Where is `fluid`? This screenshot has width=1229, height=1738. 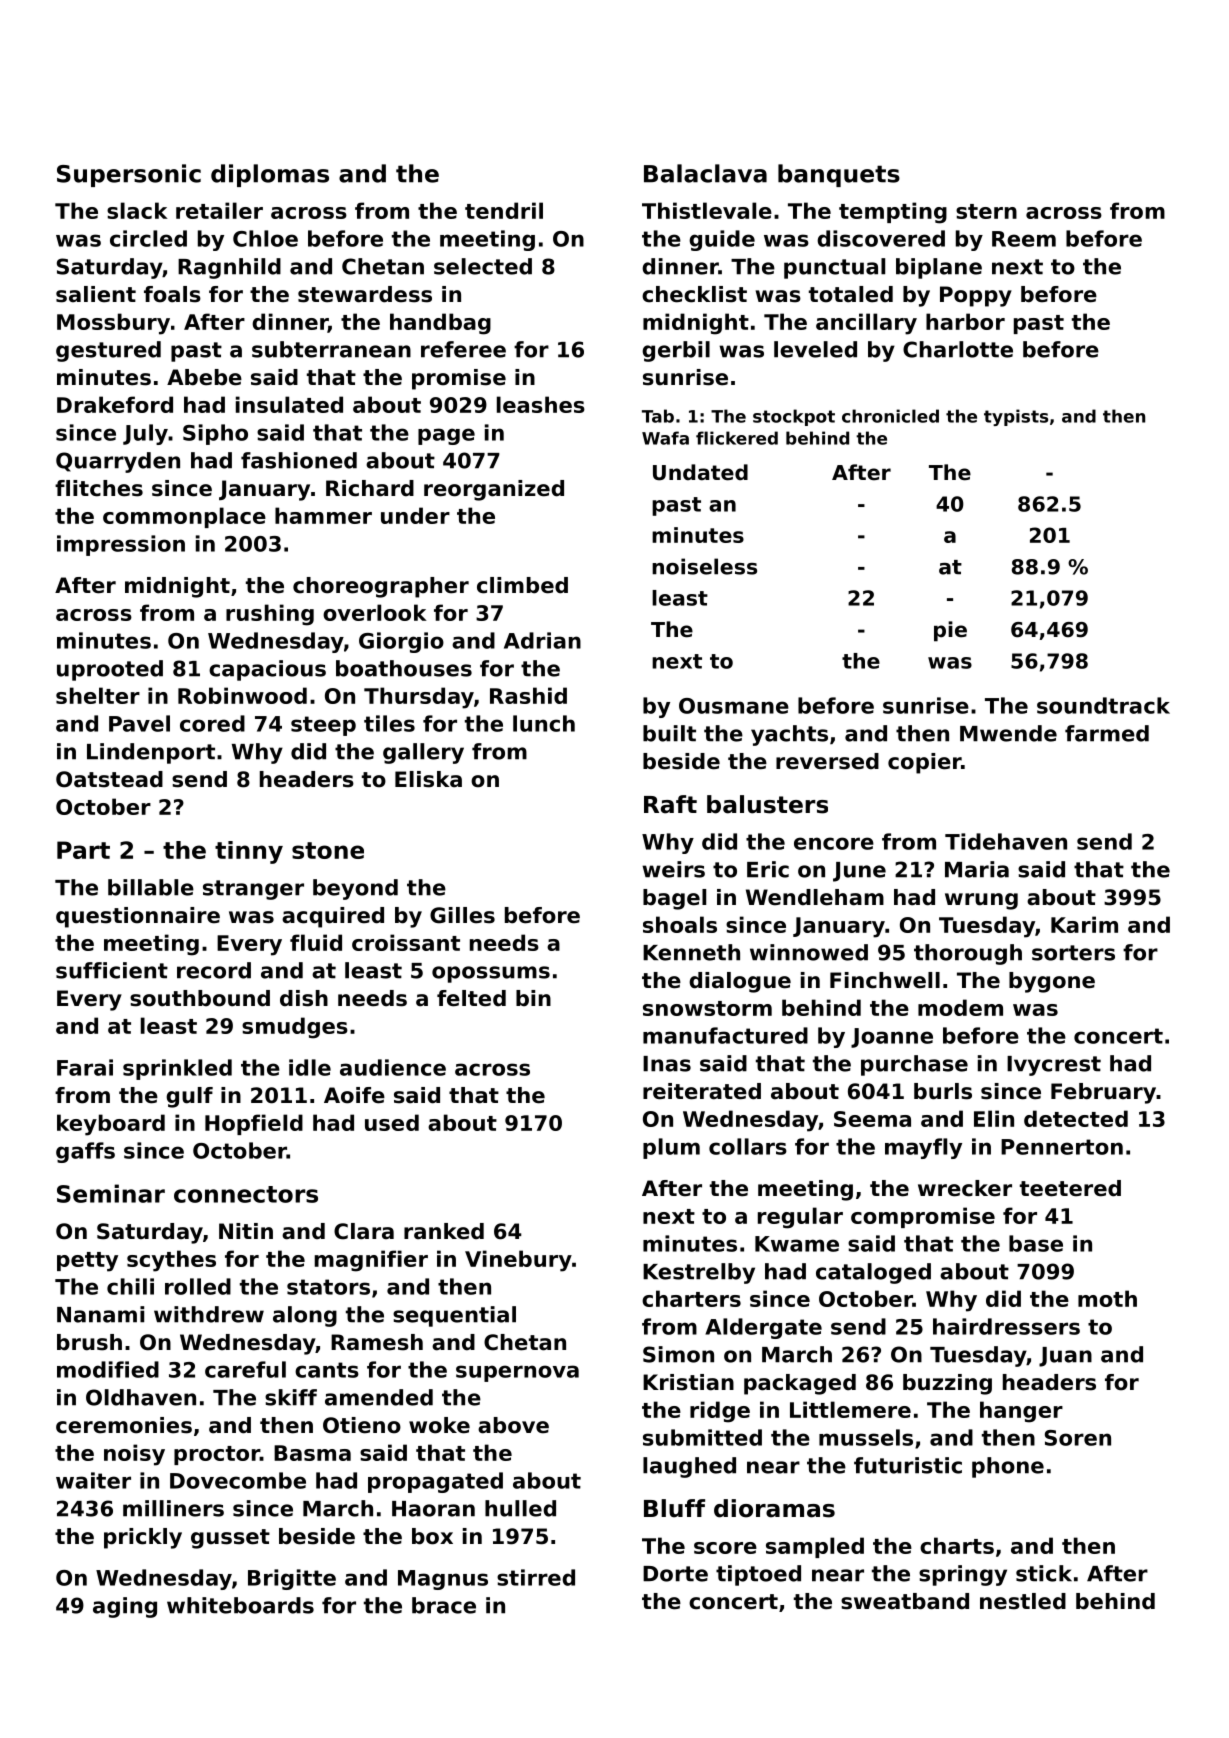 fluid is located at coordinates (316, 942).
